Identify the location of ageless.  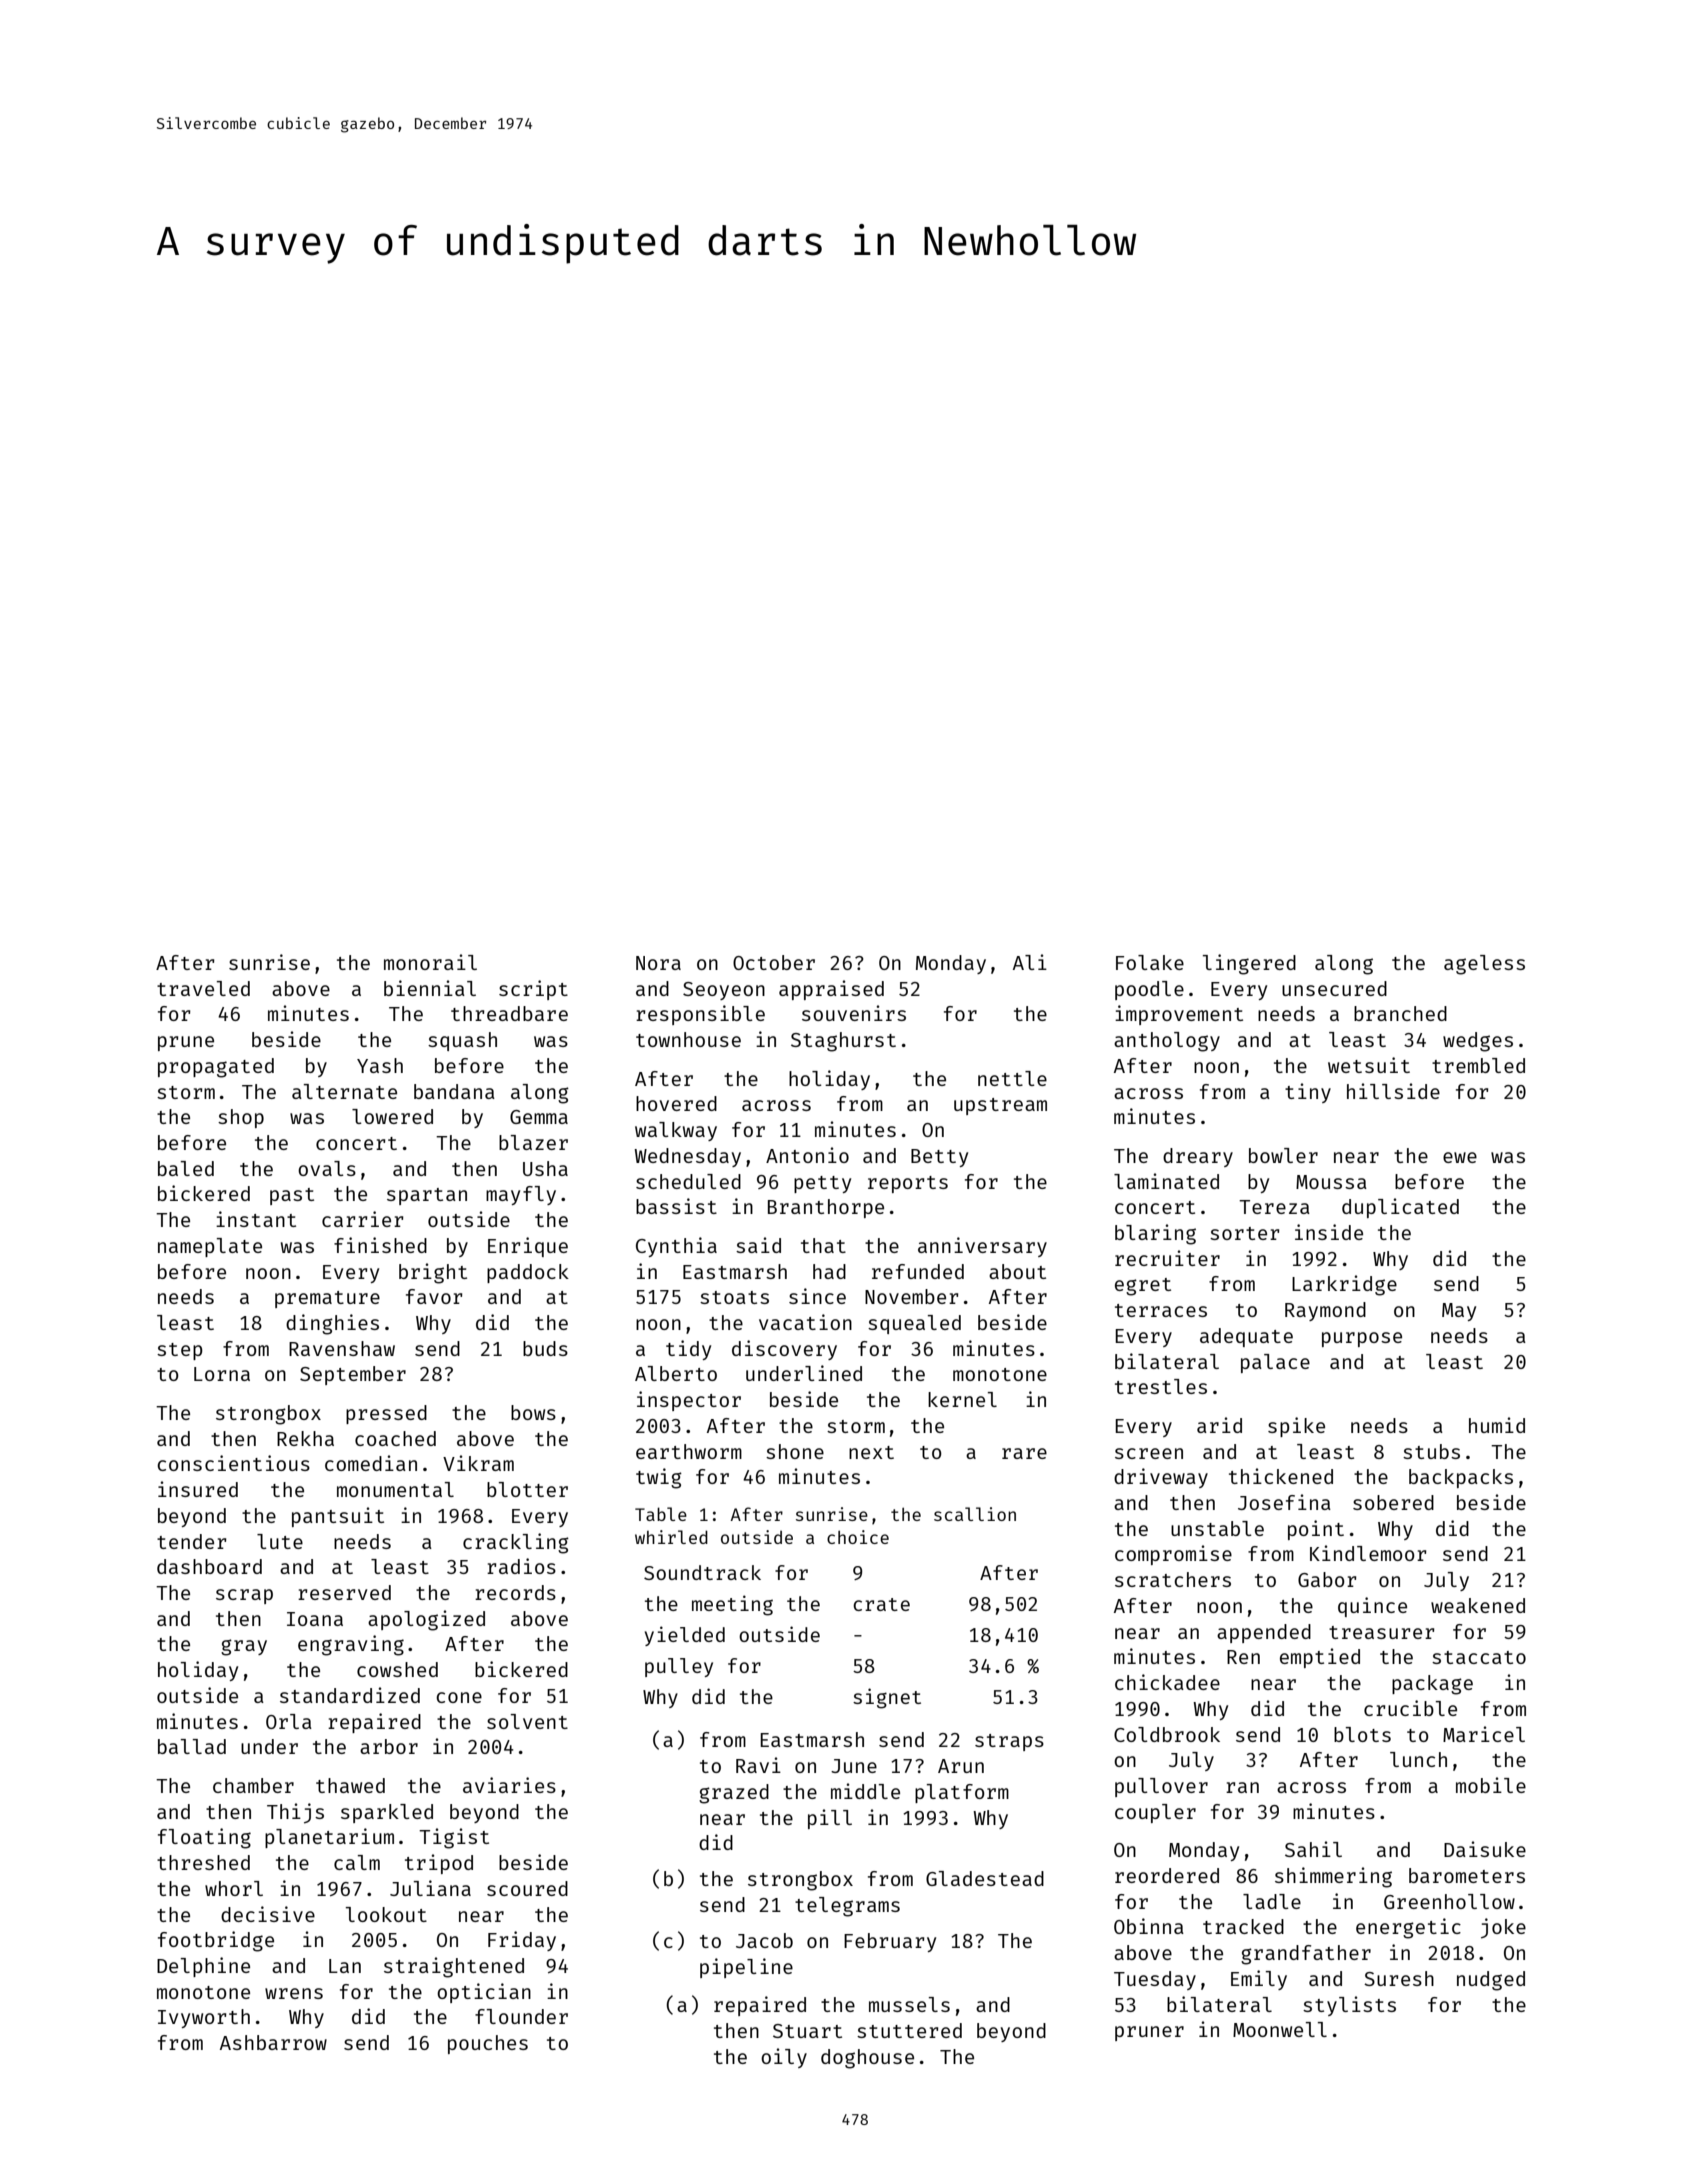
(1484, 965).
